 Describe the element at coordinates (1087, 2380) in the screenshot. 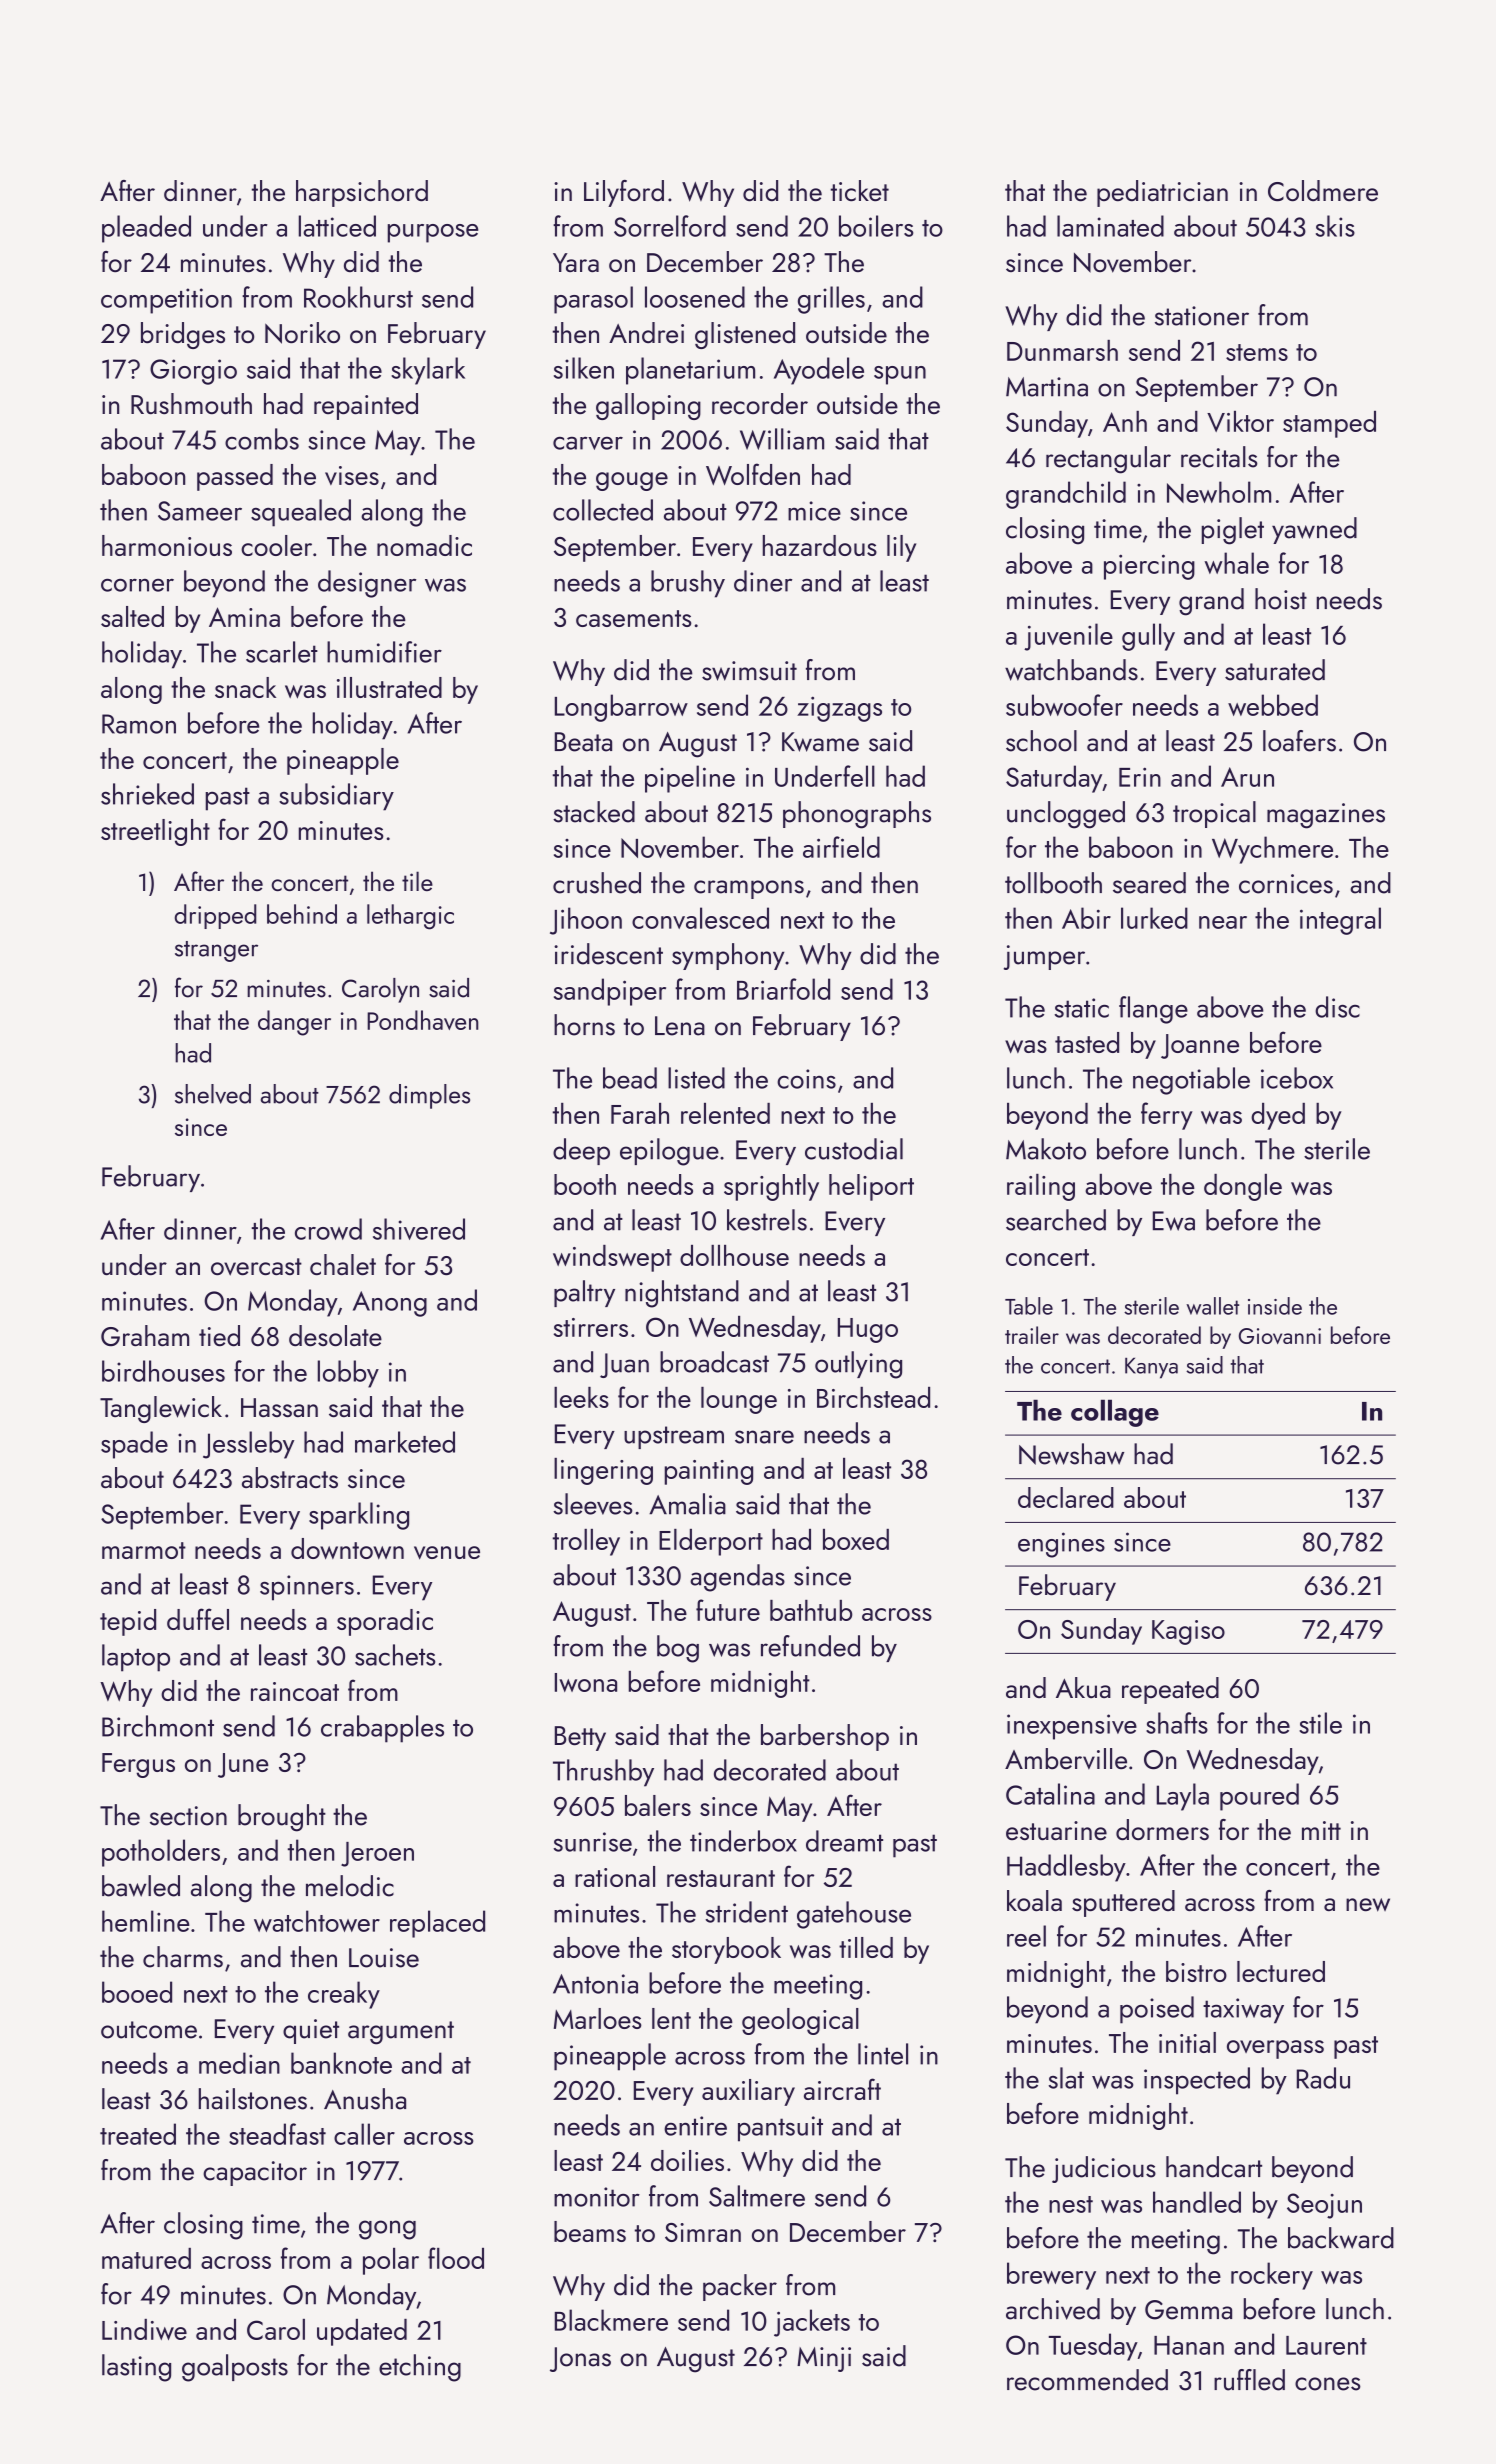

I see `recommended` at that location.
